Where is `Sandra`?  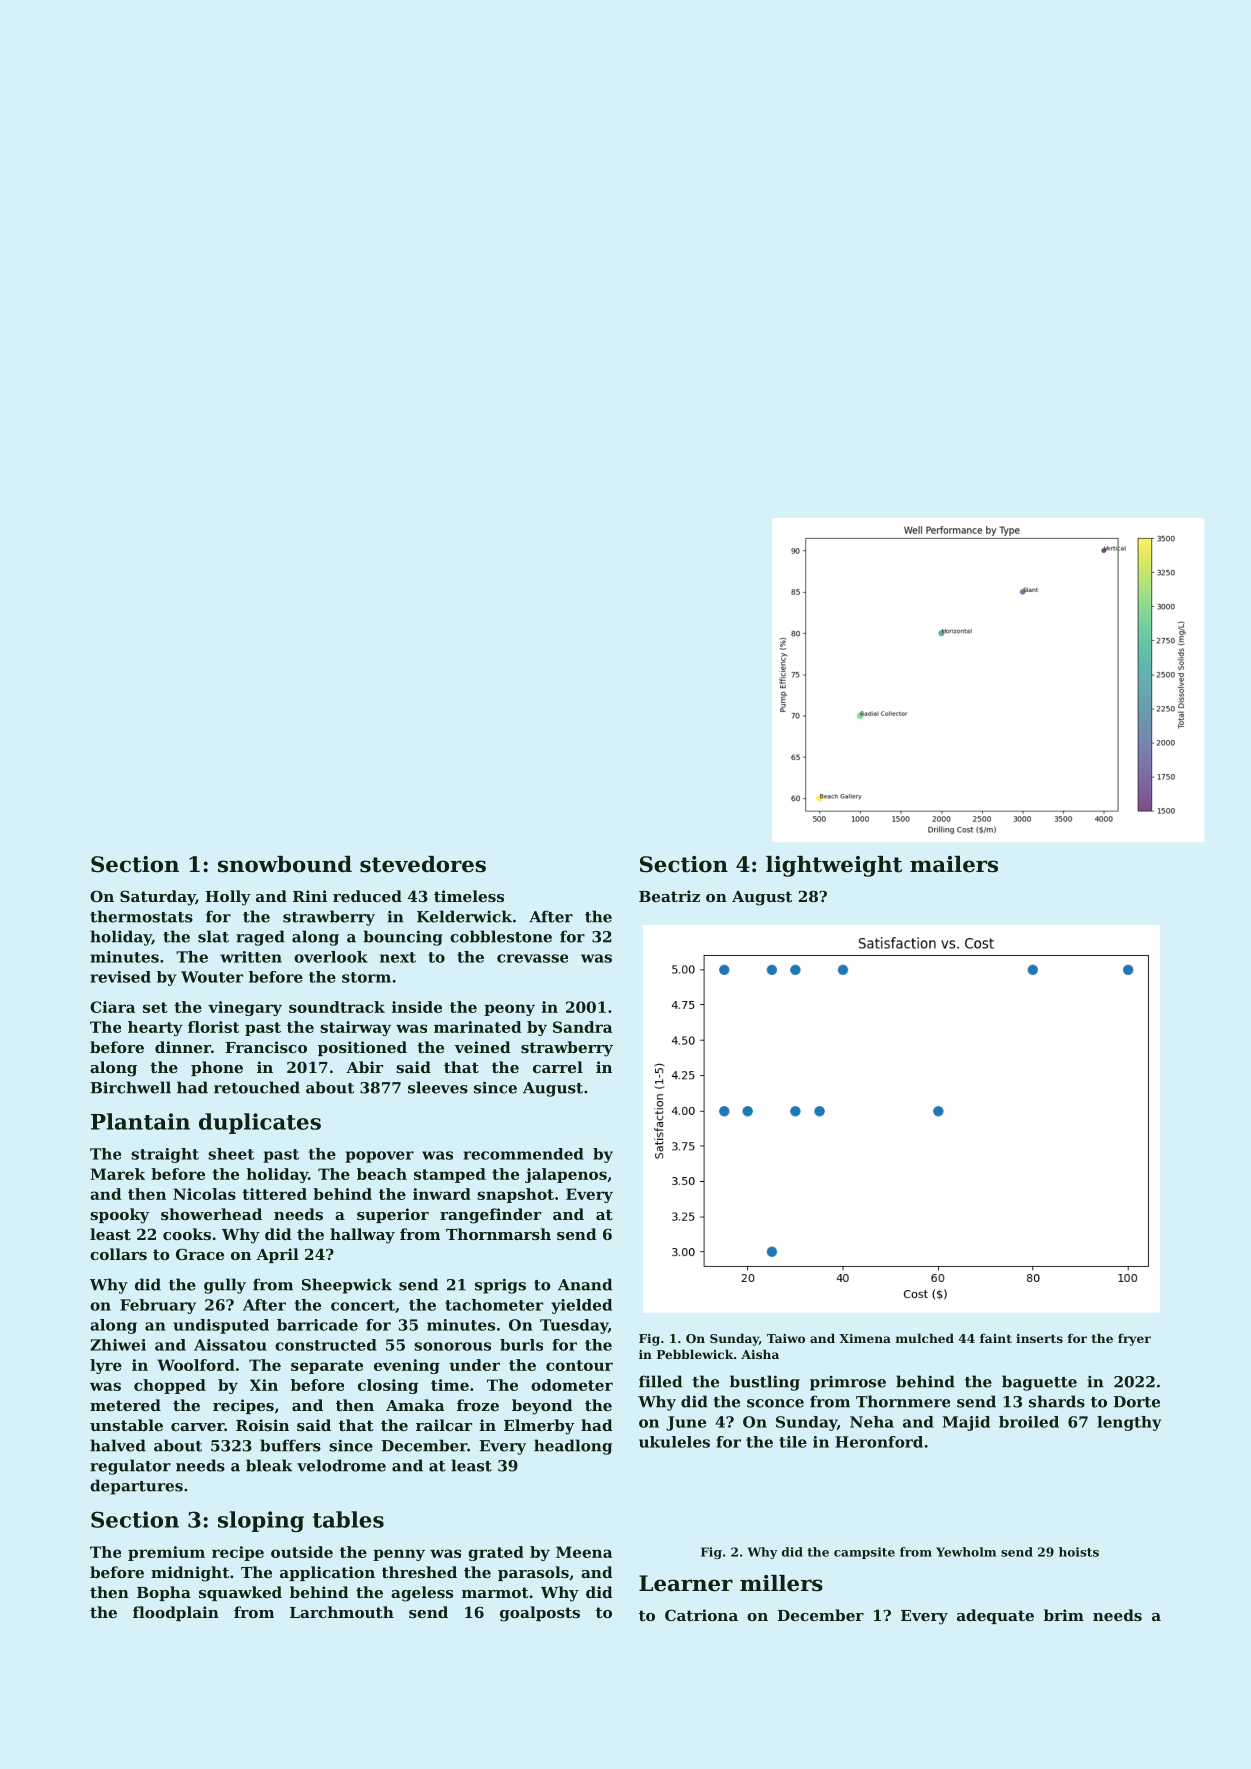 Sandra is located at coordinates (582, 1027).
